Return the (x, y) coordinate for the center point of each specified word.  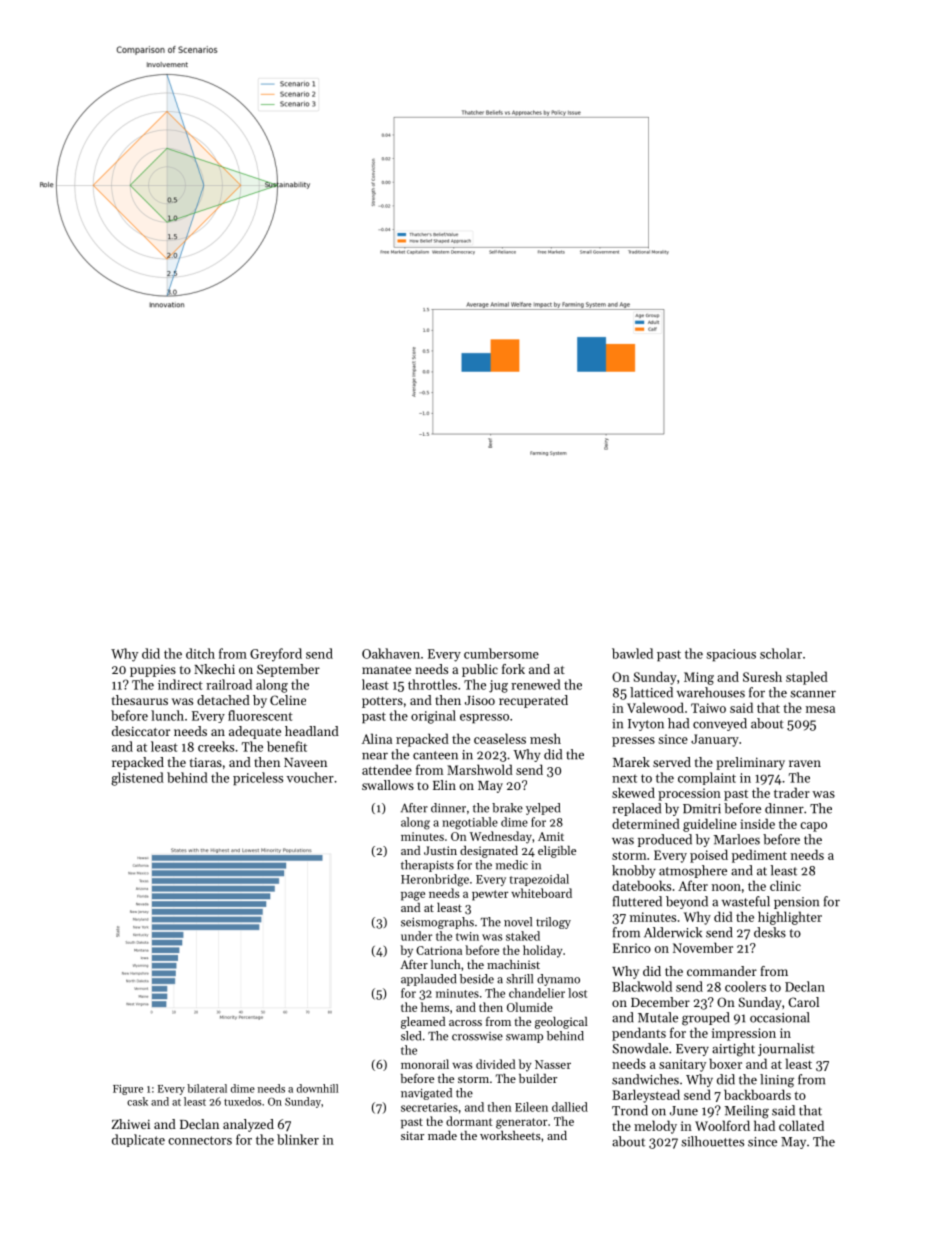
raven (805, 763)
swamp (524, 1038)
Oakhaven (391, 653)
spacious (731, 655)
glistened (137, 779)
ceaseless (500, 738)
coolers (745, 986)
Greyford (276, 655)
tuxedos (242, 1101)
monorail (425, 1064)
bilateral (207, 1088)
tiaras (206, 762)
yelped (543, 809)
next (624, 779)
